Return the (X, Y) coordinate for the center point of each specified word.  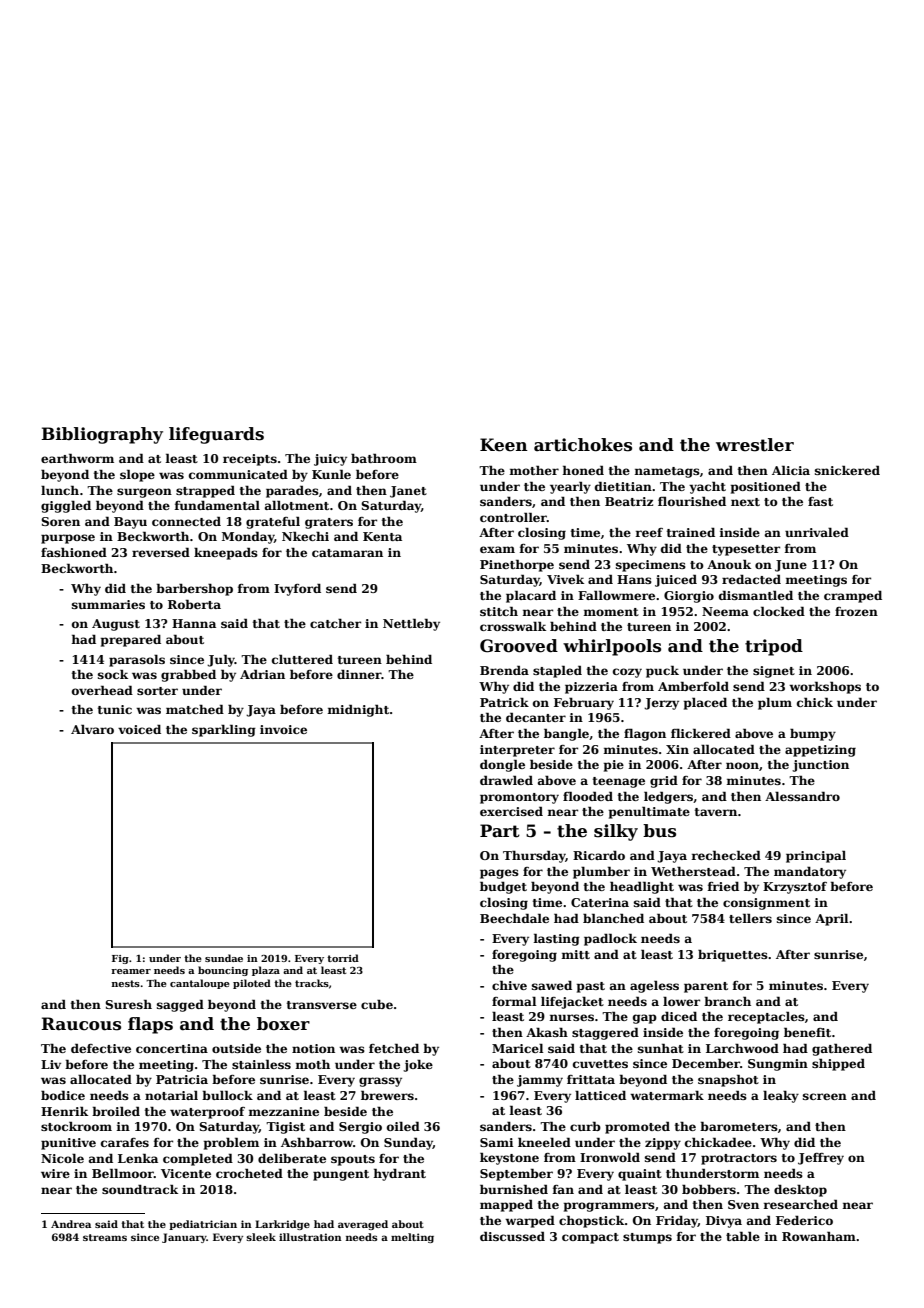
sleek (261, 1237)
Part (500, 831)
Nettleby (411, 624)
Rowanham (819, 1236)
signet (774, 672)
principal (816, 856)
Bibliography (102, 435)
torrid (343, 958)
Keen (504, 445)
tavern (716, 812)
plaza (266, 971)
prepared (131, 640)
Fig (120, 959)
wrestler (755, 445)
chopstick (592, 1221)
